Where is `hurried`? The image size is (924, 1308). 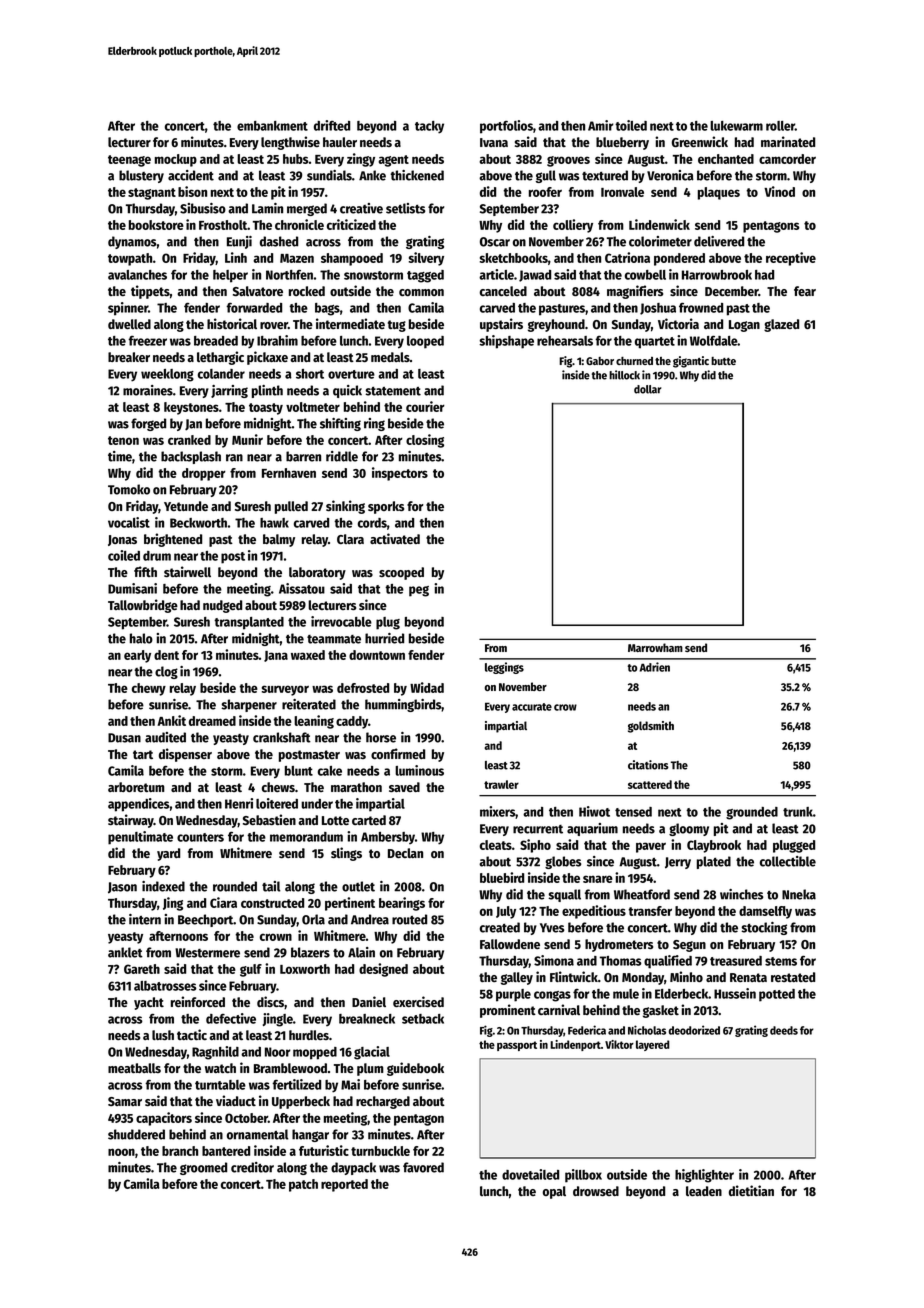
hurried is located at coordinates (384, 638).
